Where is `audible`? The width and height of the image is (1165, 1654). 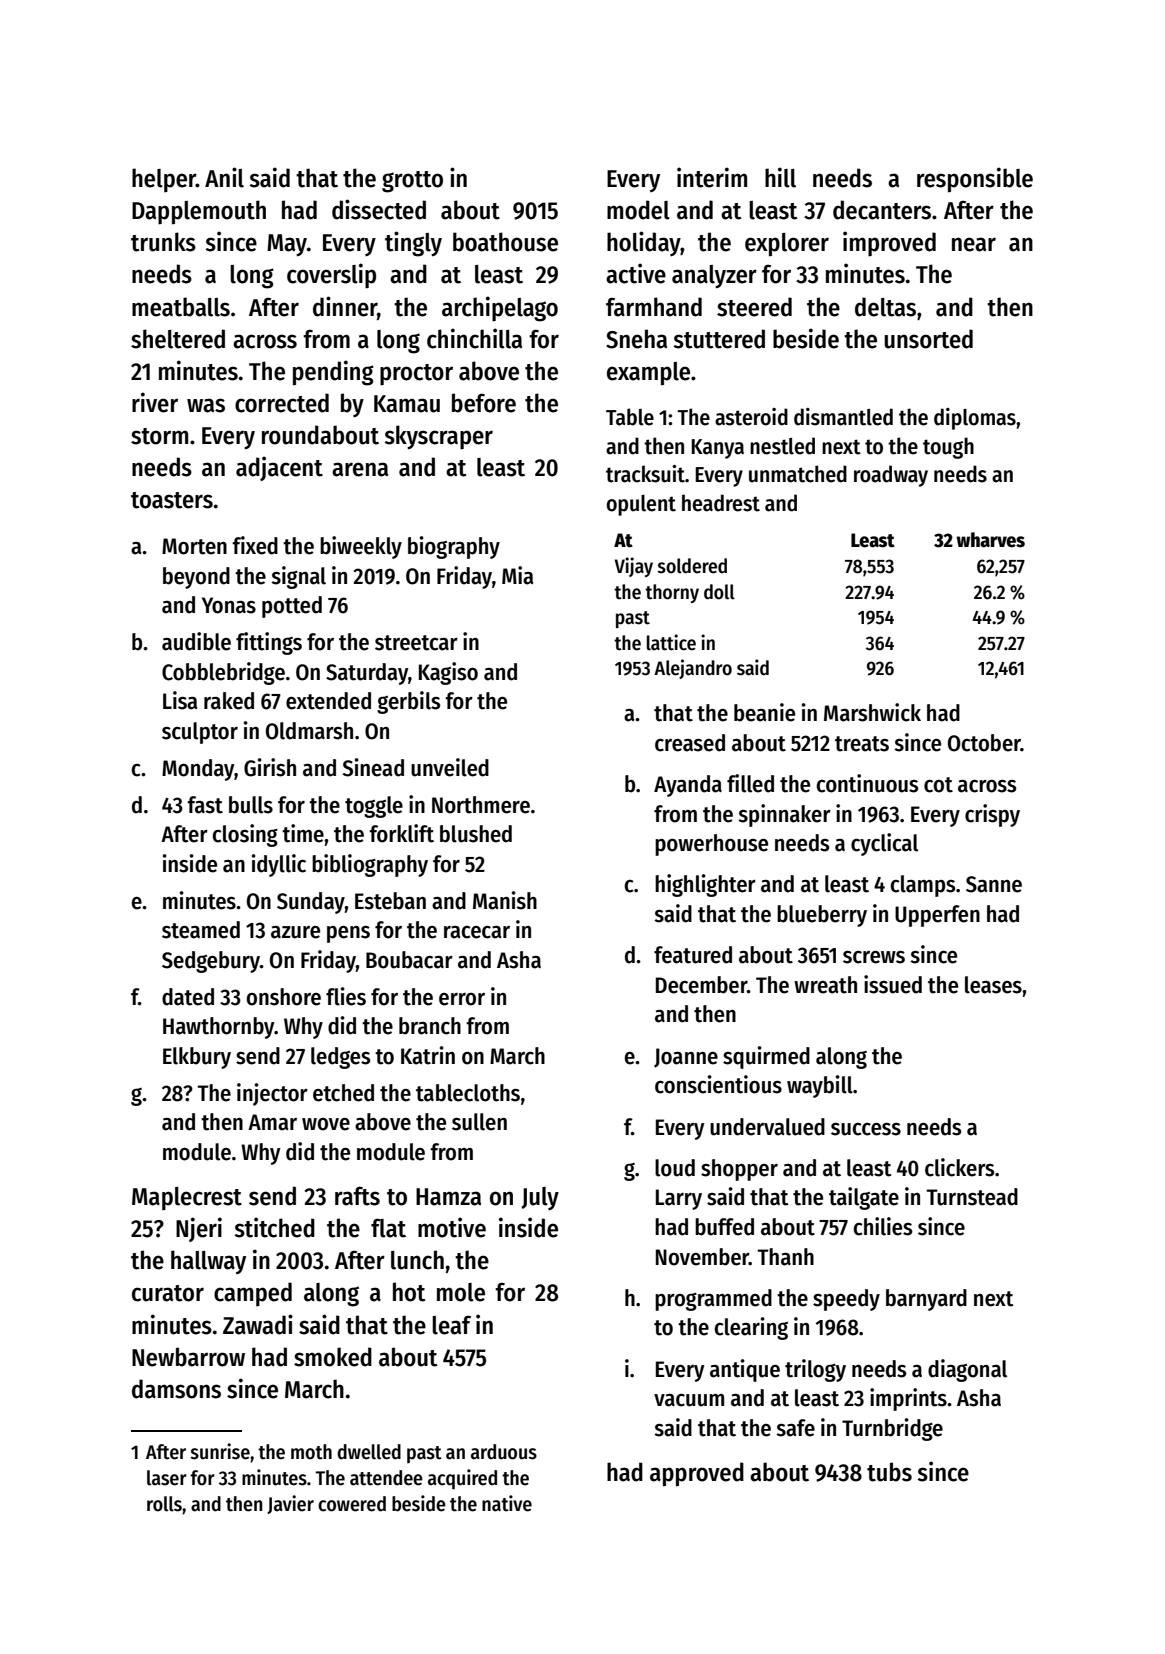
audible is located at coordinates (196, 641).
